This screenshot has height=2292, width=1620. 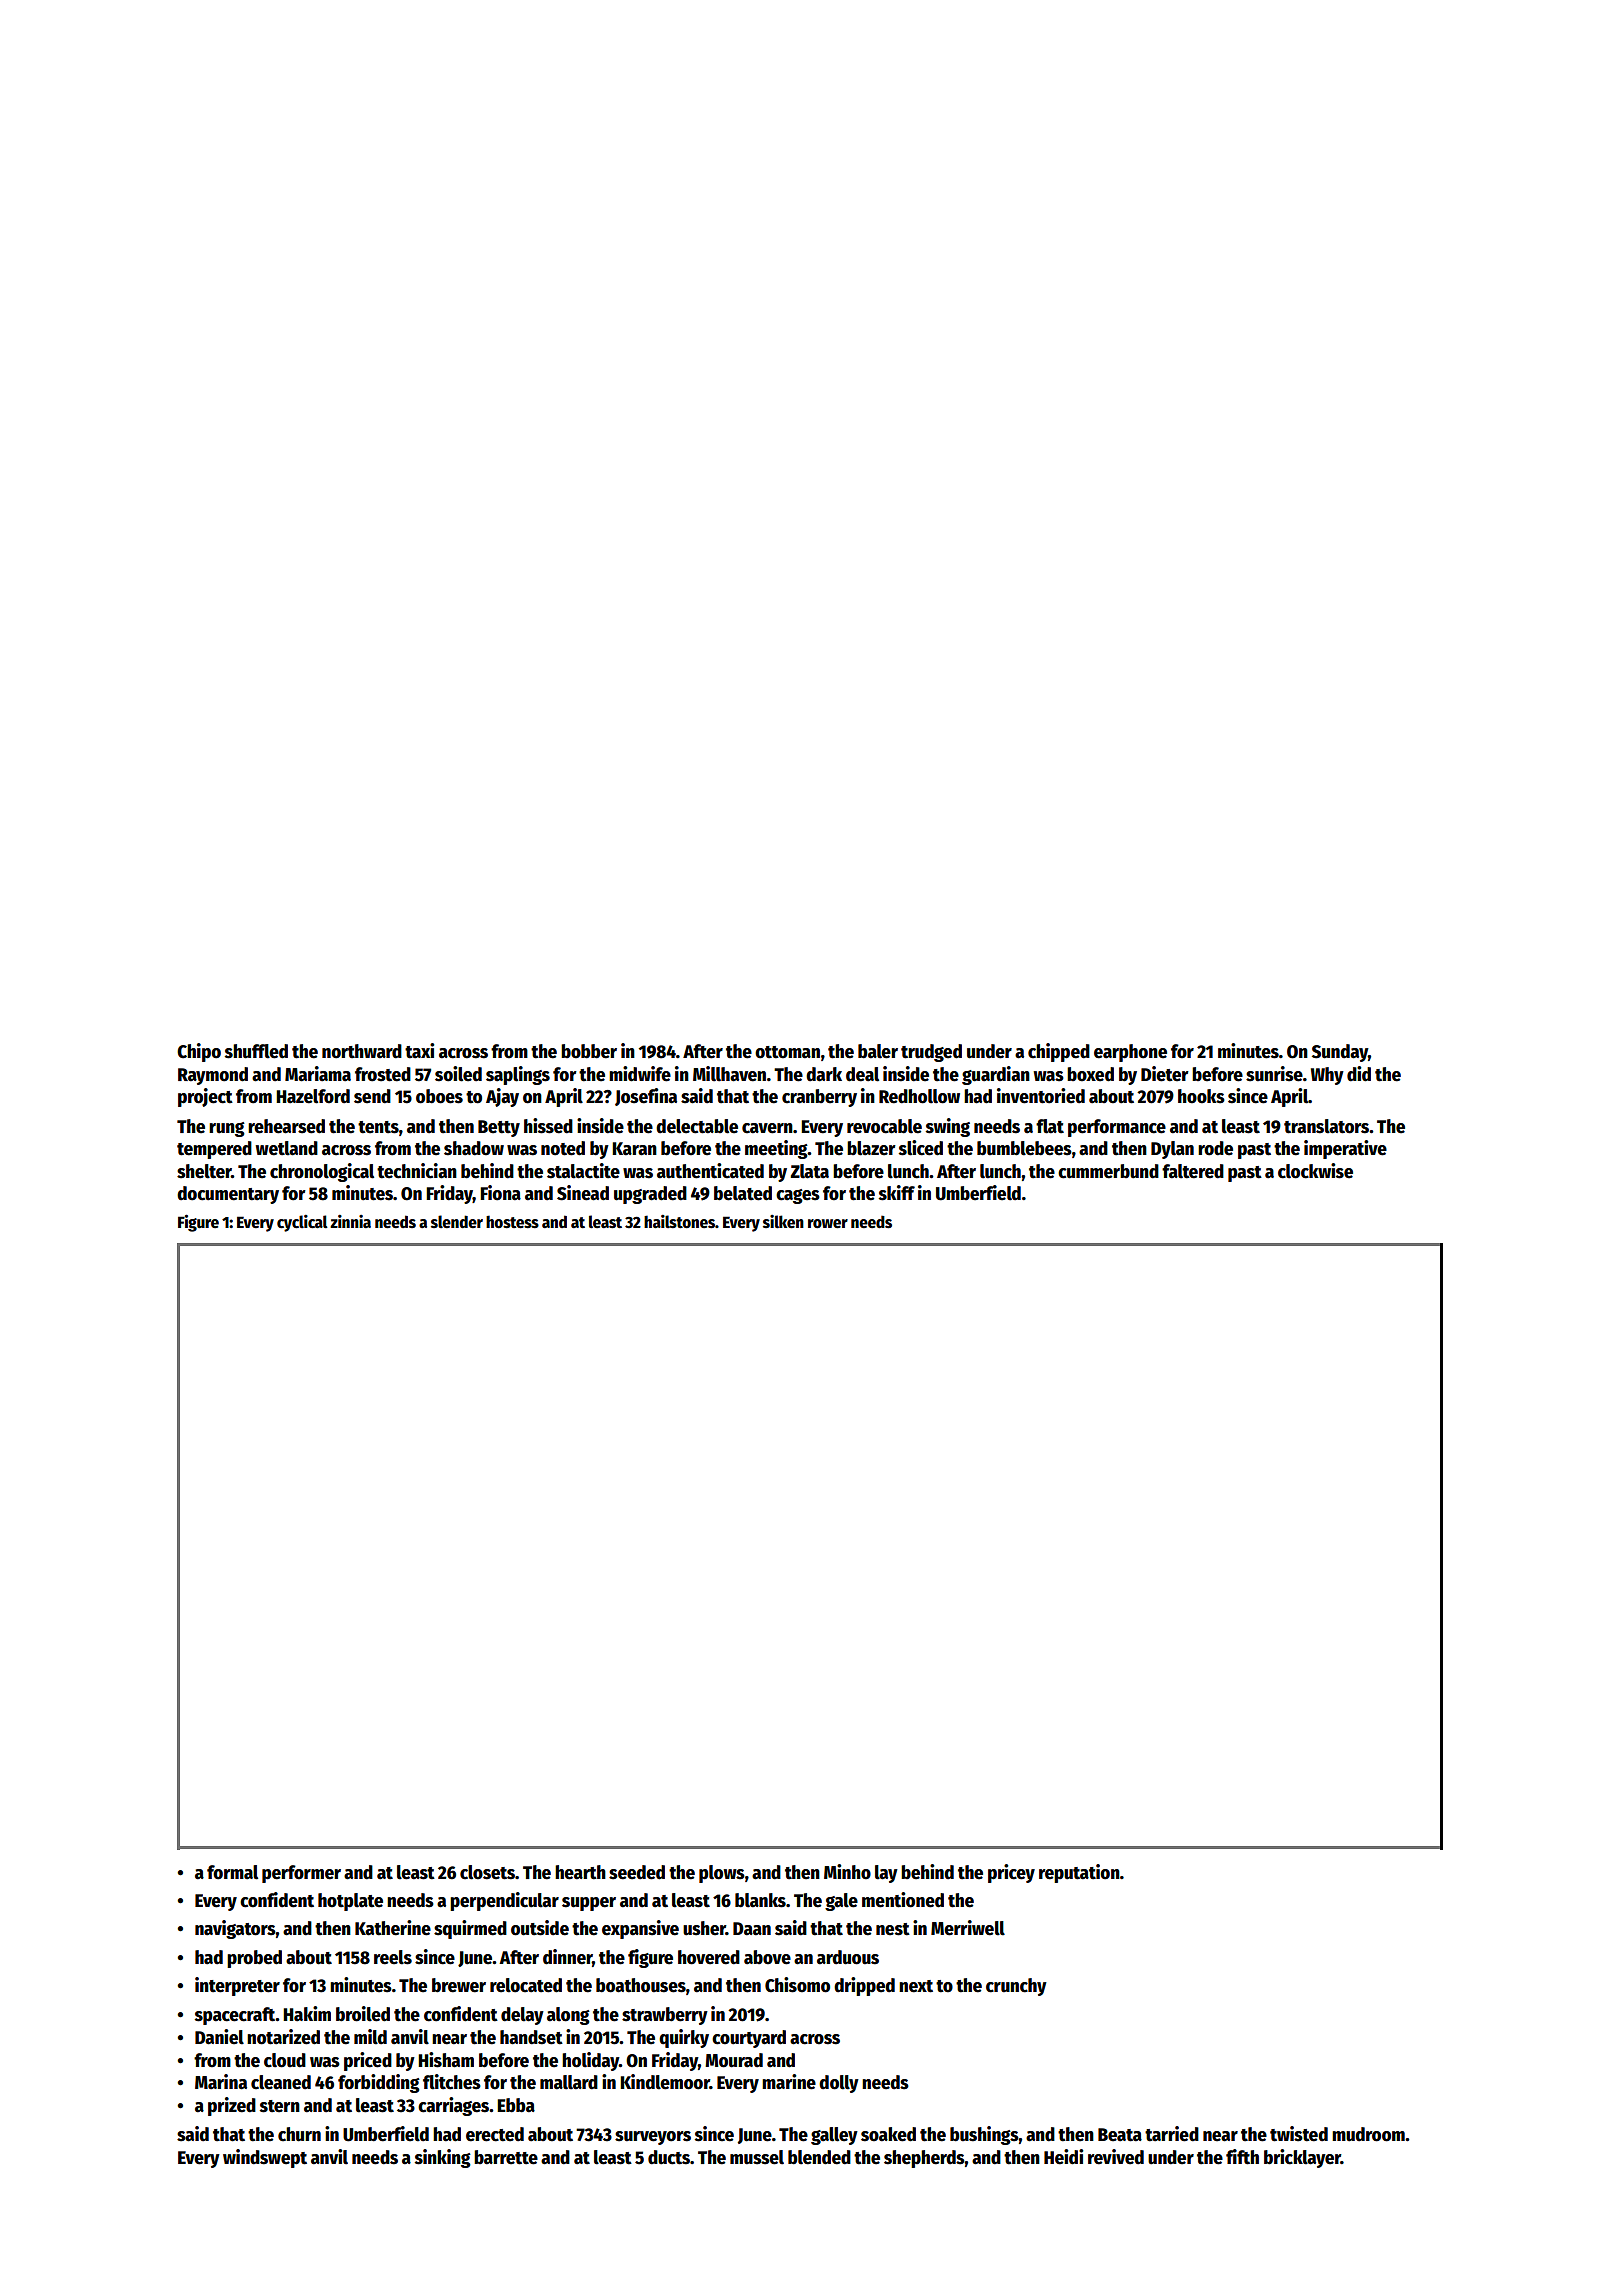 What do you see at coordinates (871, 1148) in the screenshot?
I see `blazer` at bounding box center [871, 1148].
